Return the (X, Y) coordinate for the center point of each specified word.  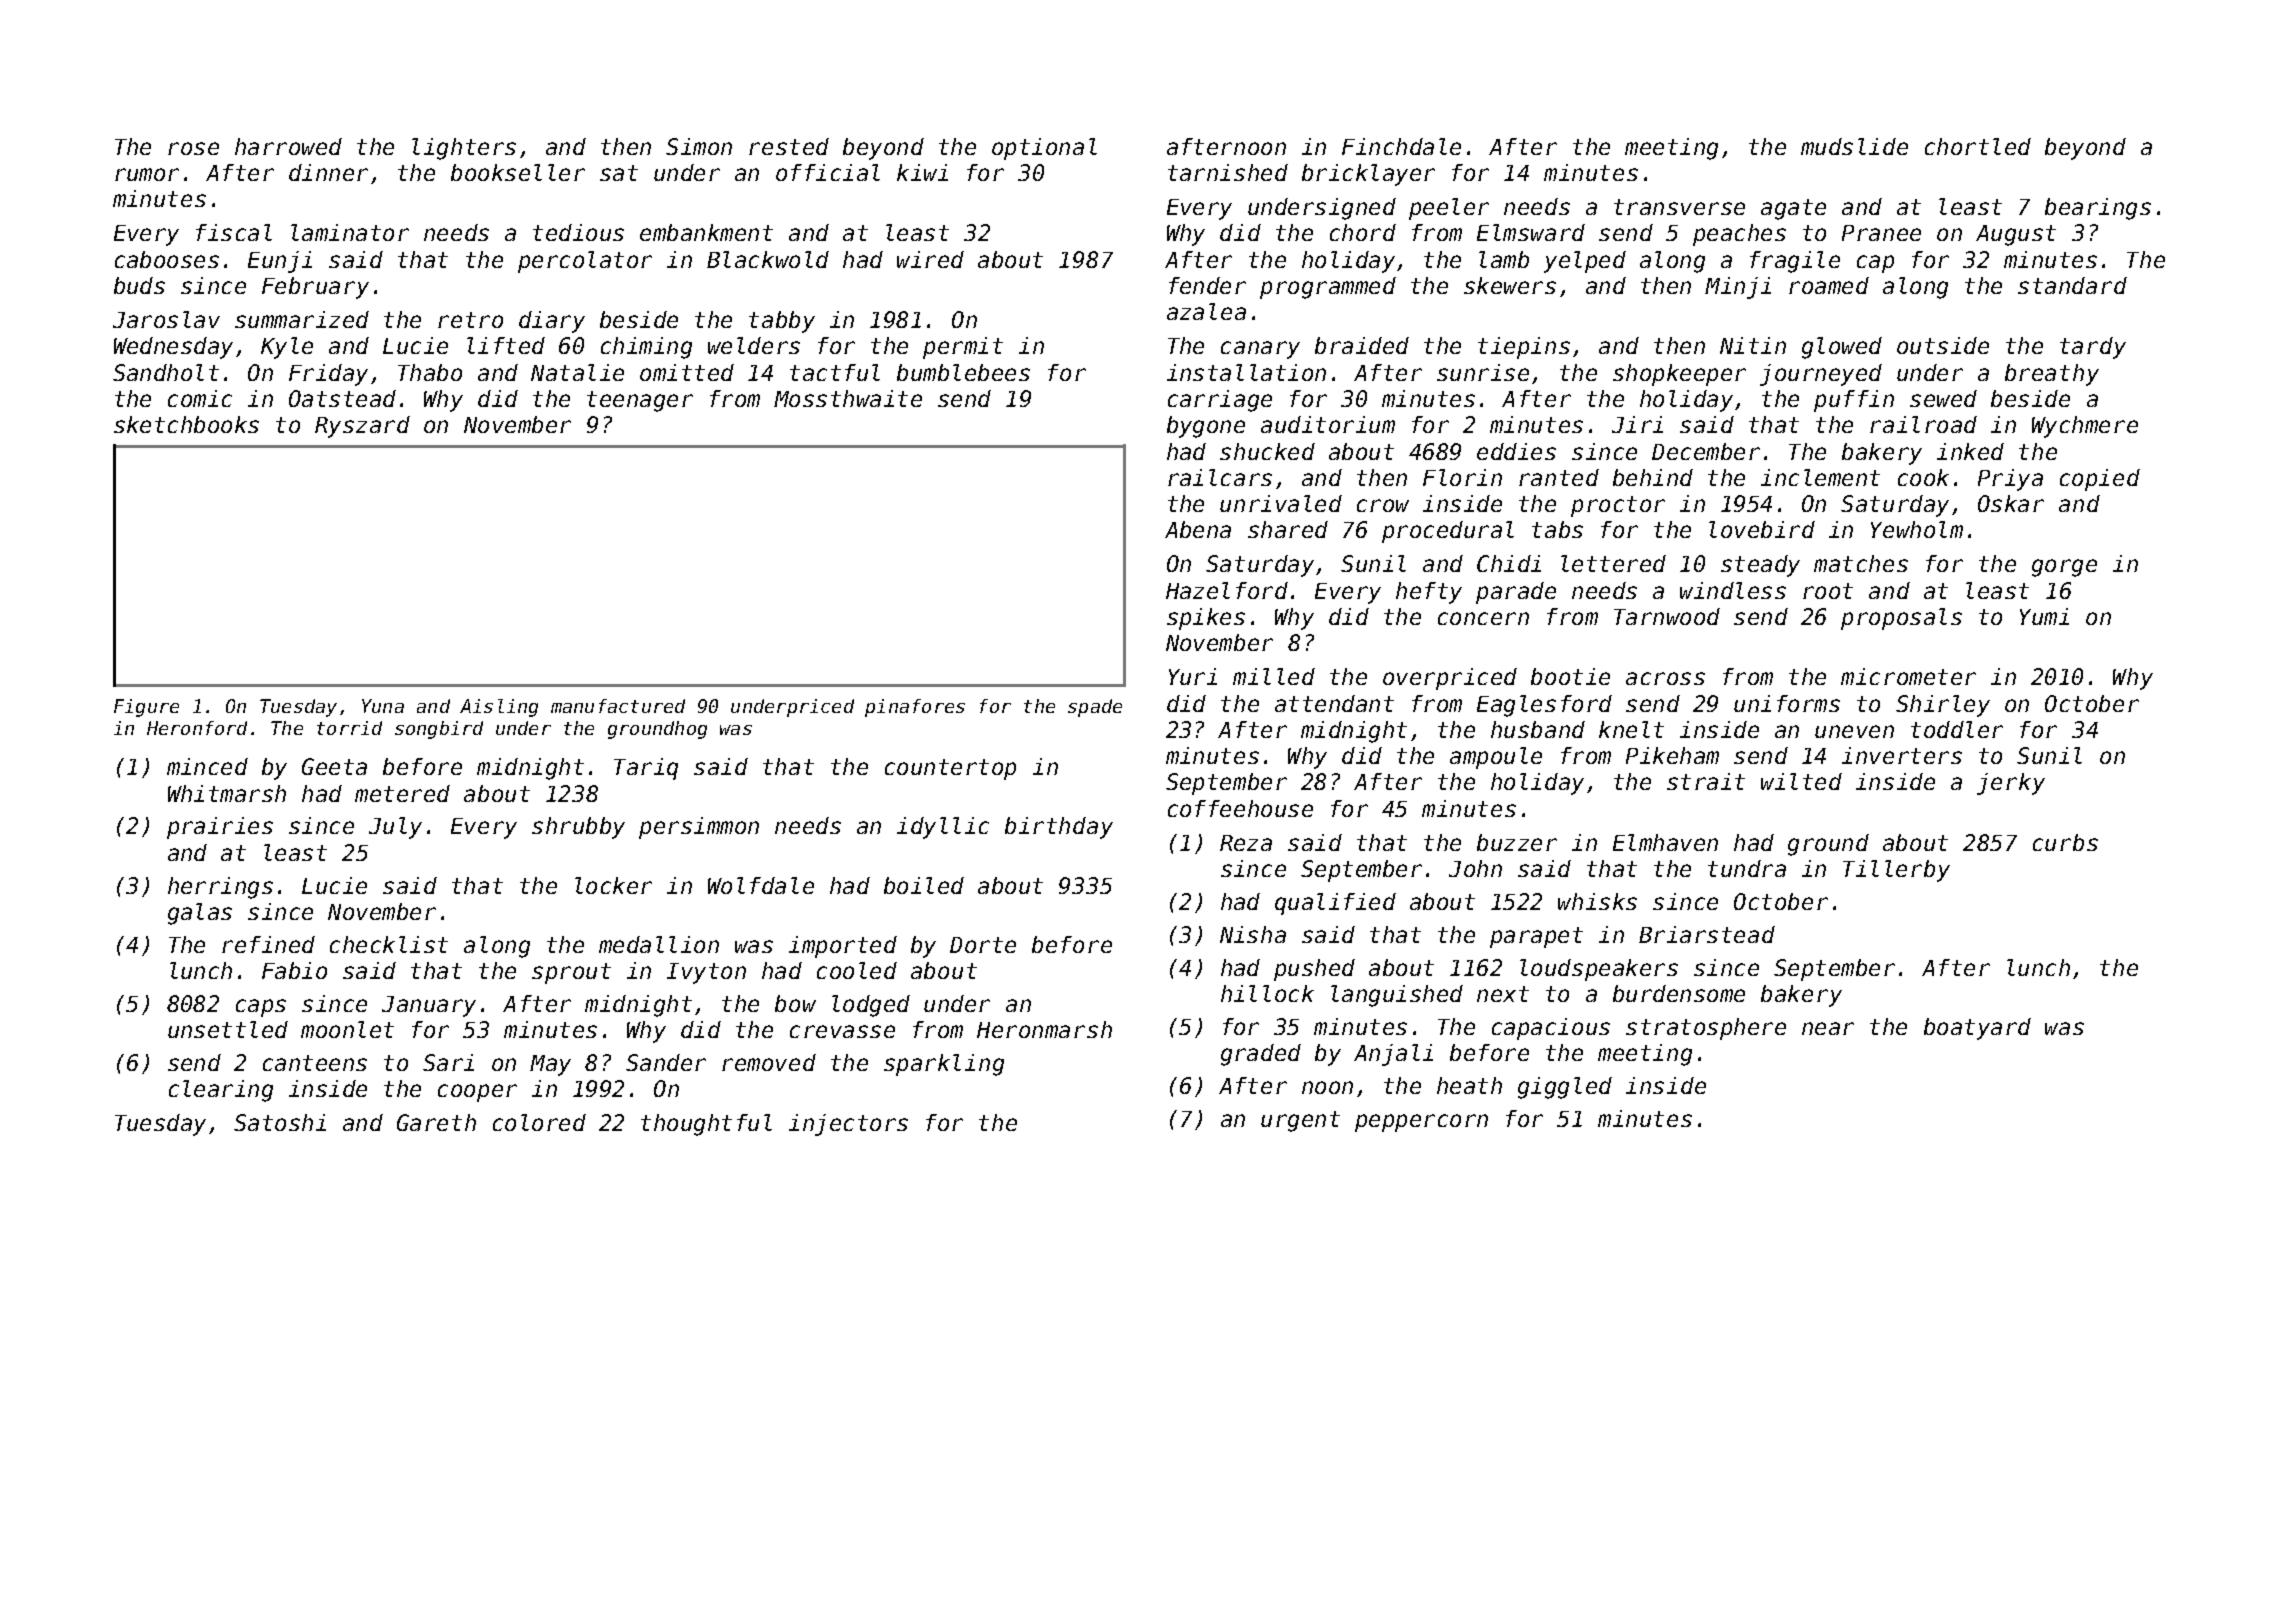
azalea (1206, 311)
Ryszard (362, 427)
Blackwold (768, 259)
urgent (1300, 1121)
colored (539, 1122)
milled (1274, 676)
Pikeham (1672, 755)
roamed (1829, 285)
